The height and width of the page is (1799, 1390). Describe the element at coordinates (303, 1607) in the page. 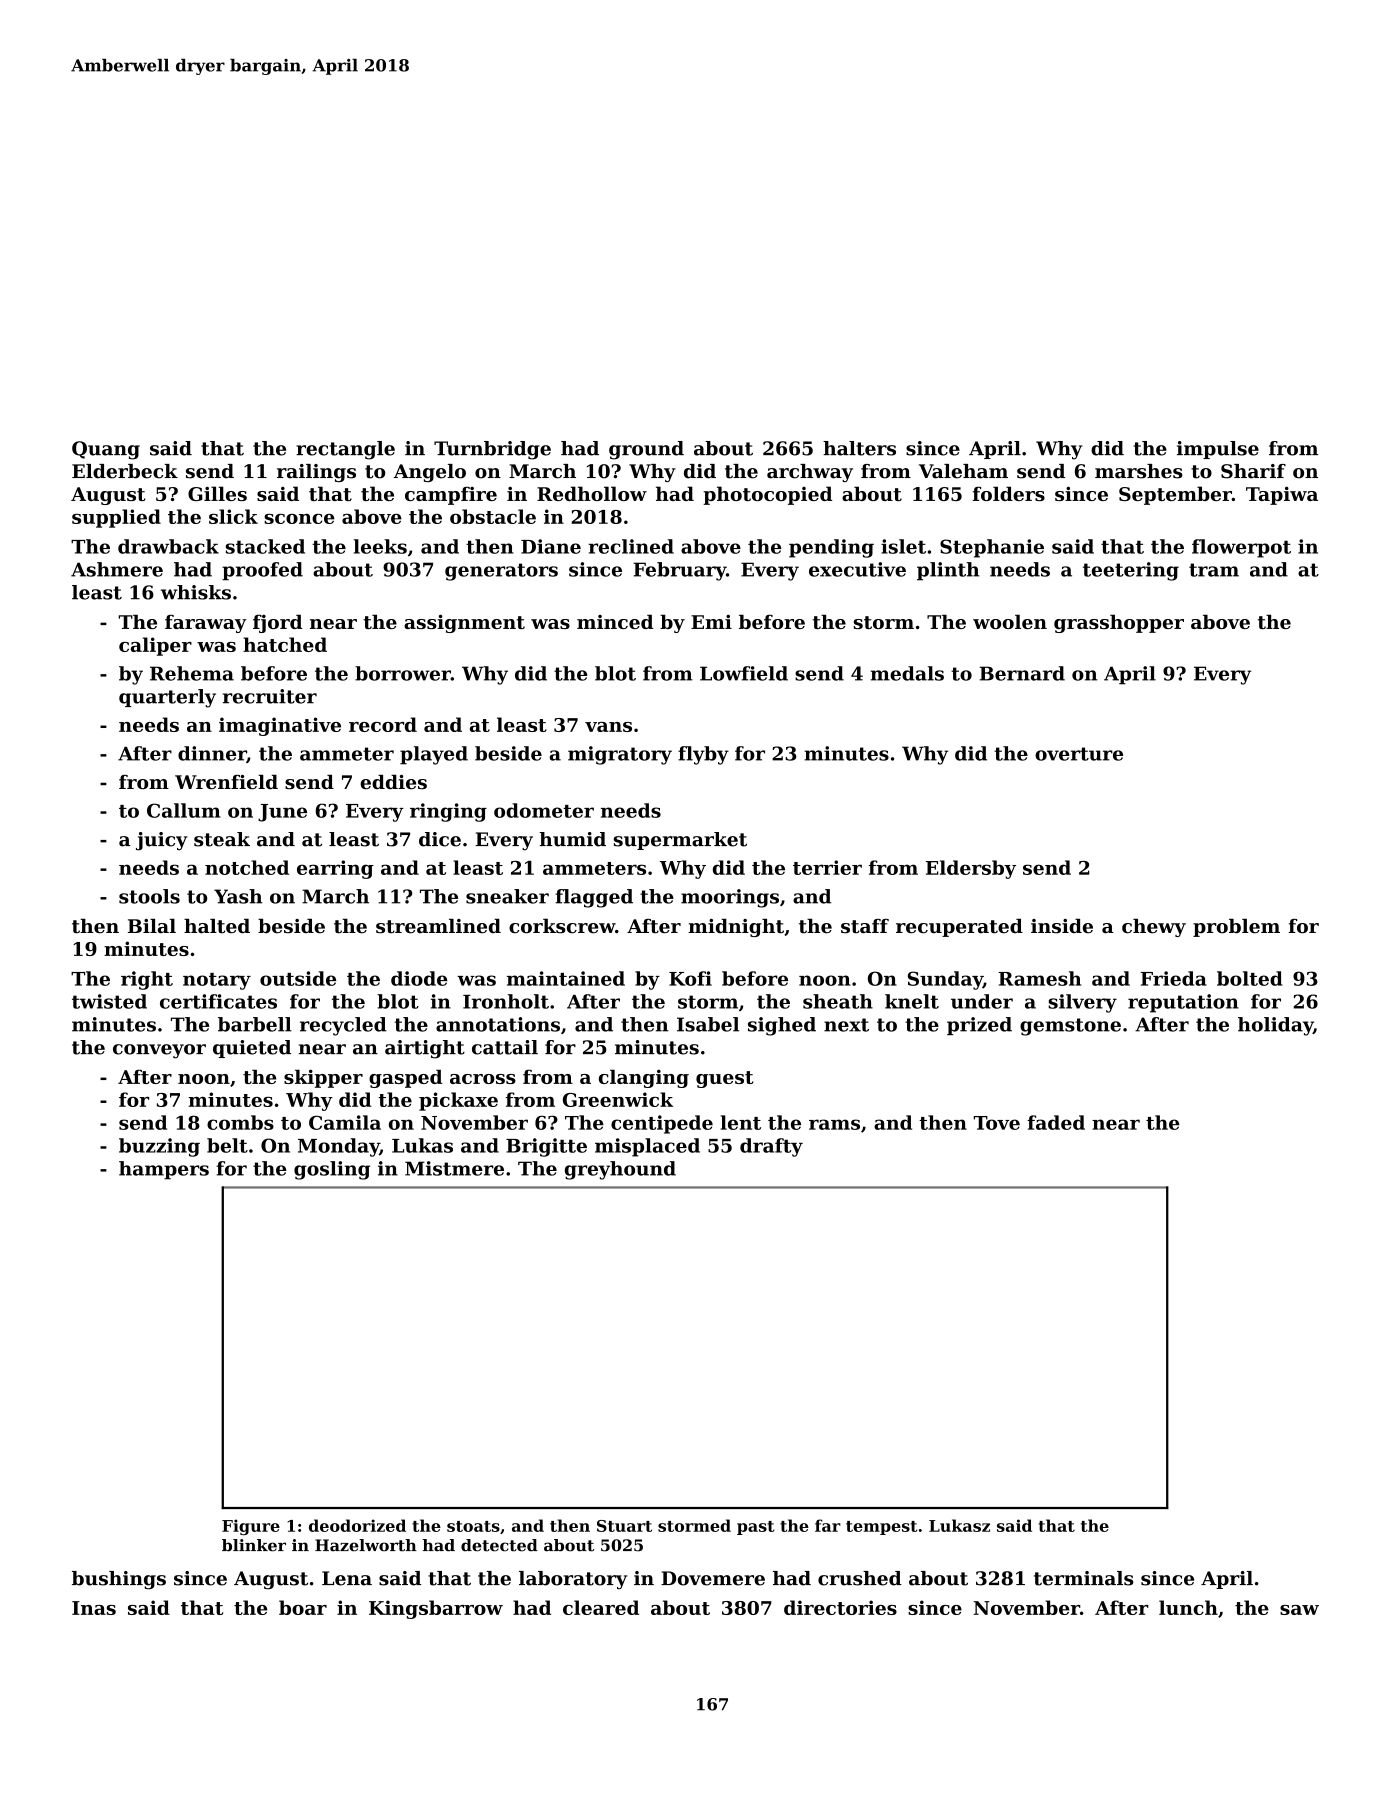

I see `boar` at that location.
